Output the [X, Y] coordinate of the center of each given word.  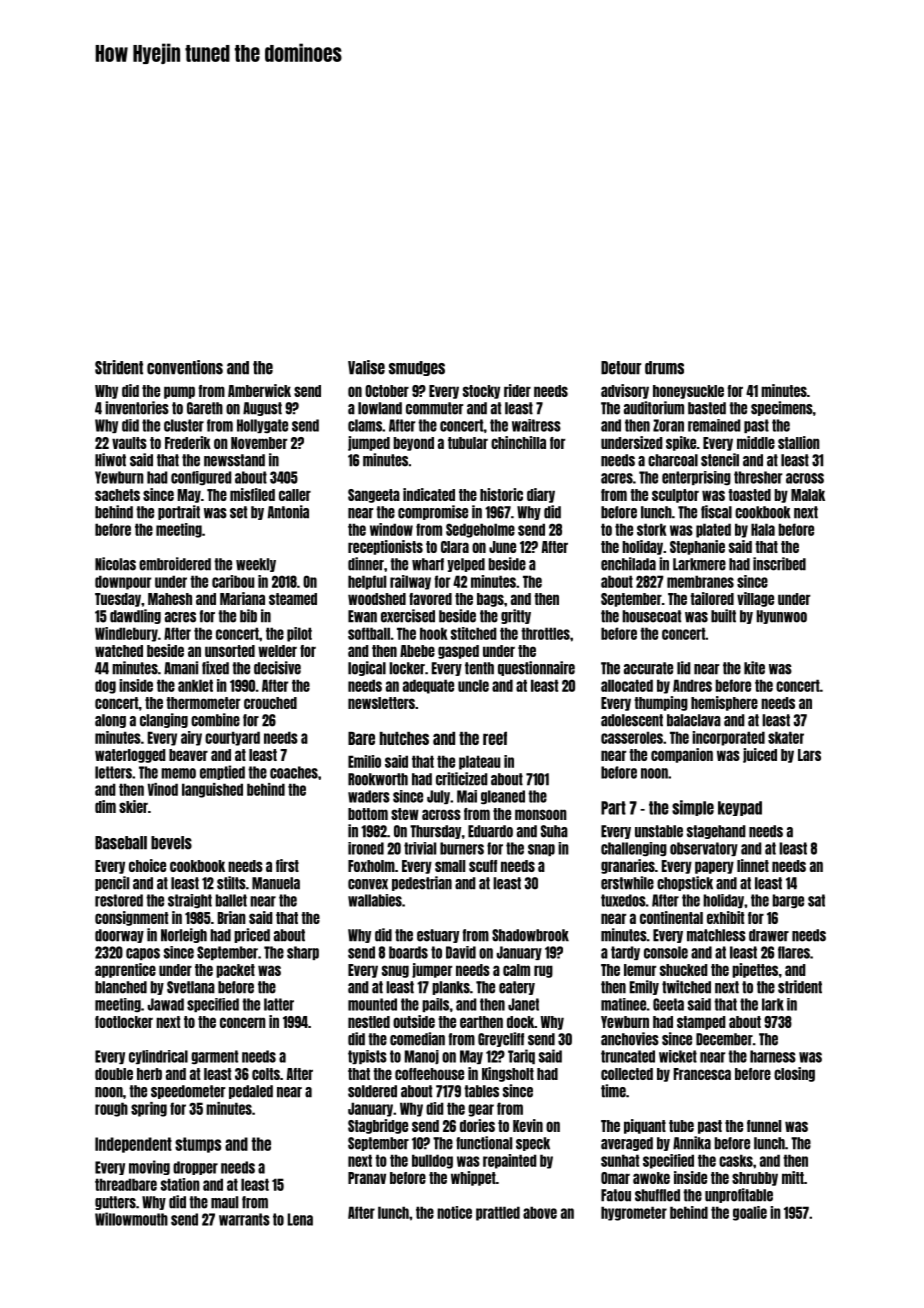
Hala [763, 529]
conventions [185, 367]
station [180, 1184]
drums [664, 368]
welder [277, 651]
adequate [428, 686]
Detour [621, 368]
